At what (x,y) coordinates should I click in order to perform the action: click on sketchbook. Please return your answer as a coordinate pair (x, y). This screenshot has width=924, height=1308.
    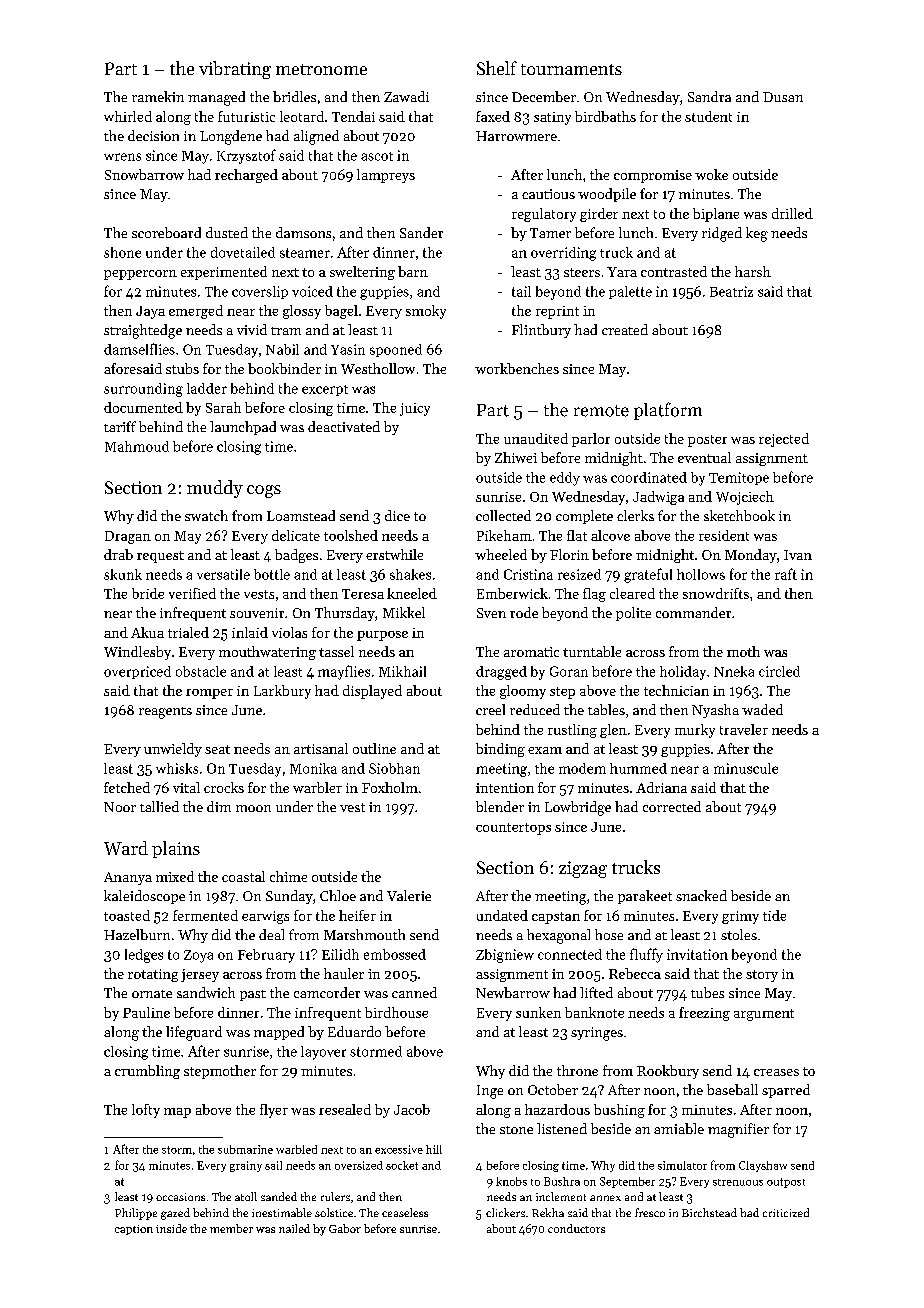
    Looking at the image, I should click on (739, 515).
